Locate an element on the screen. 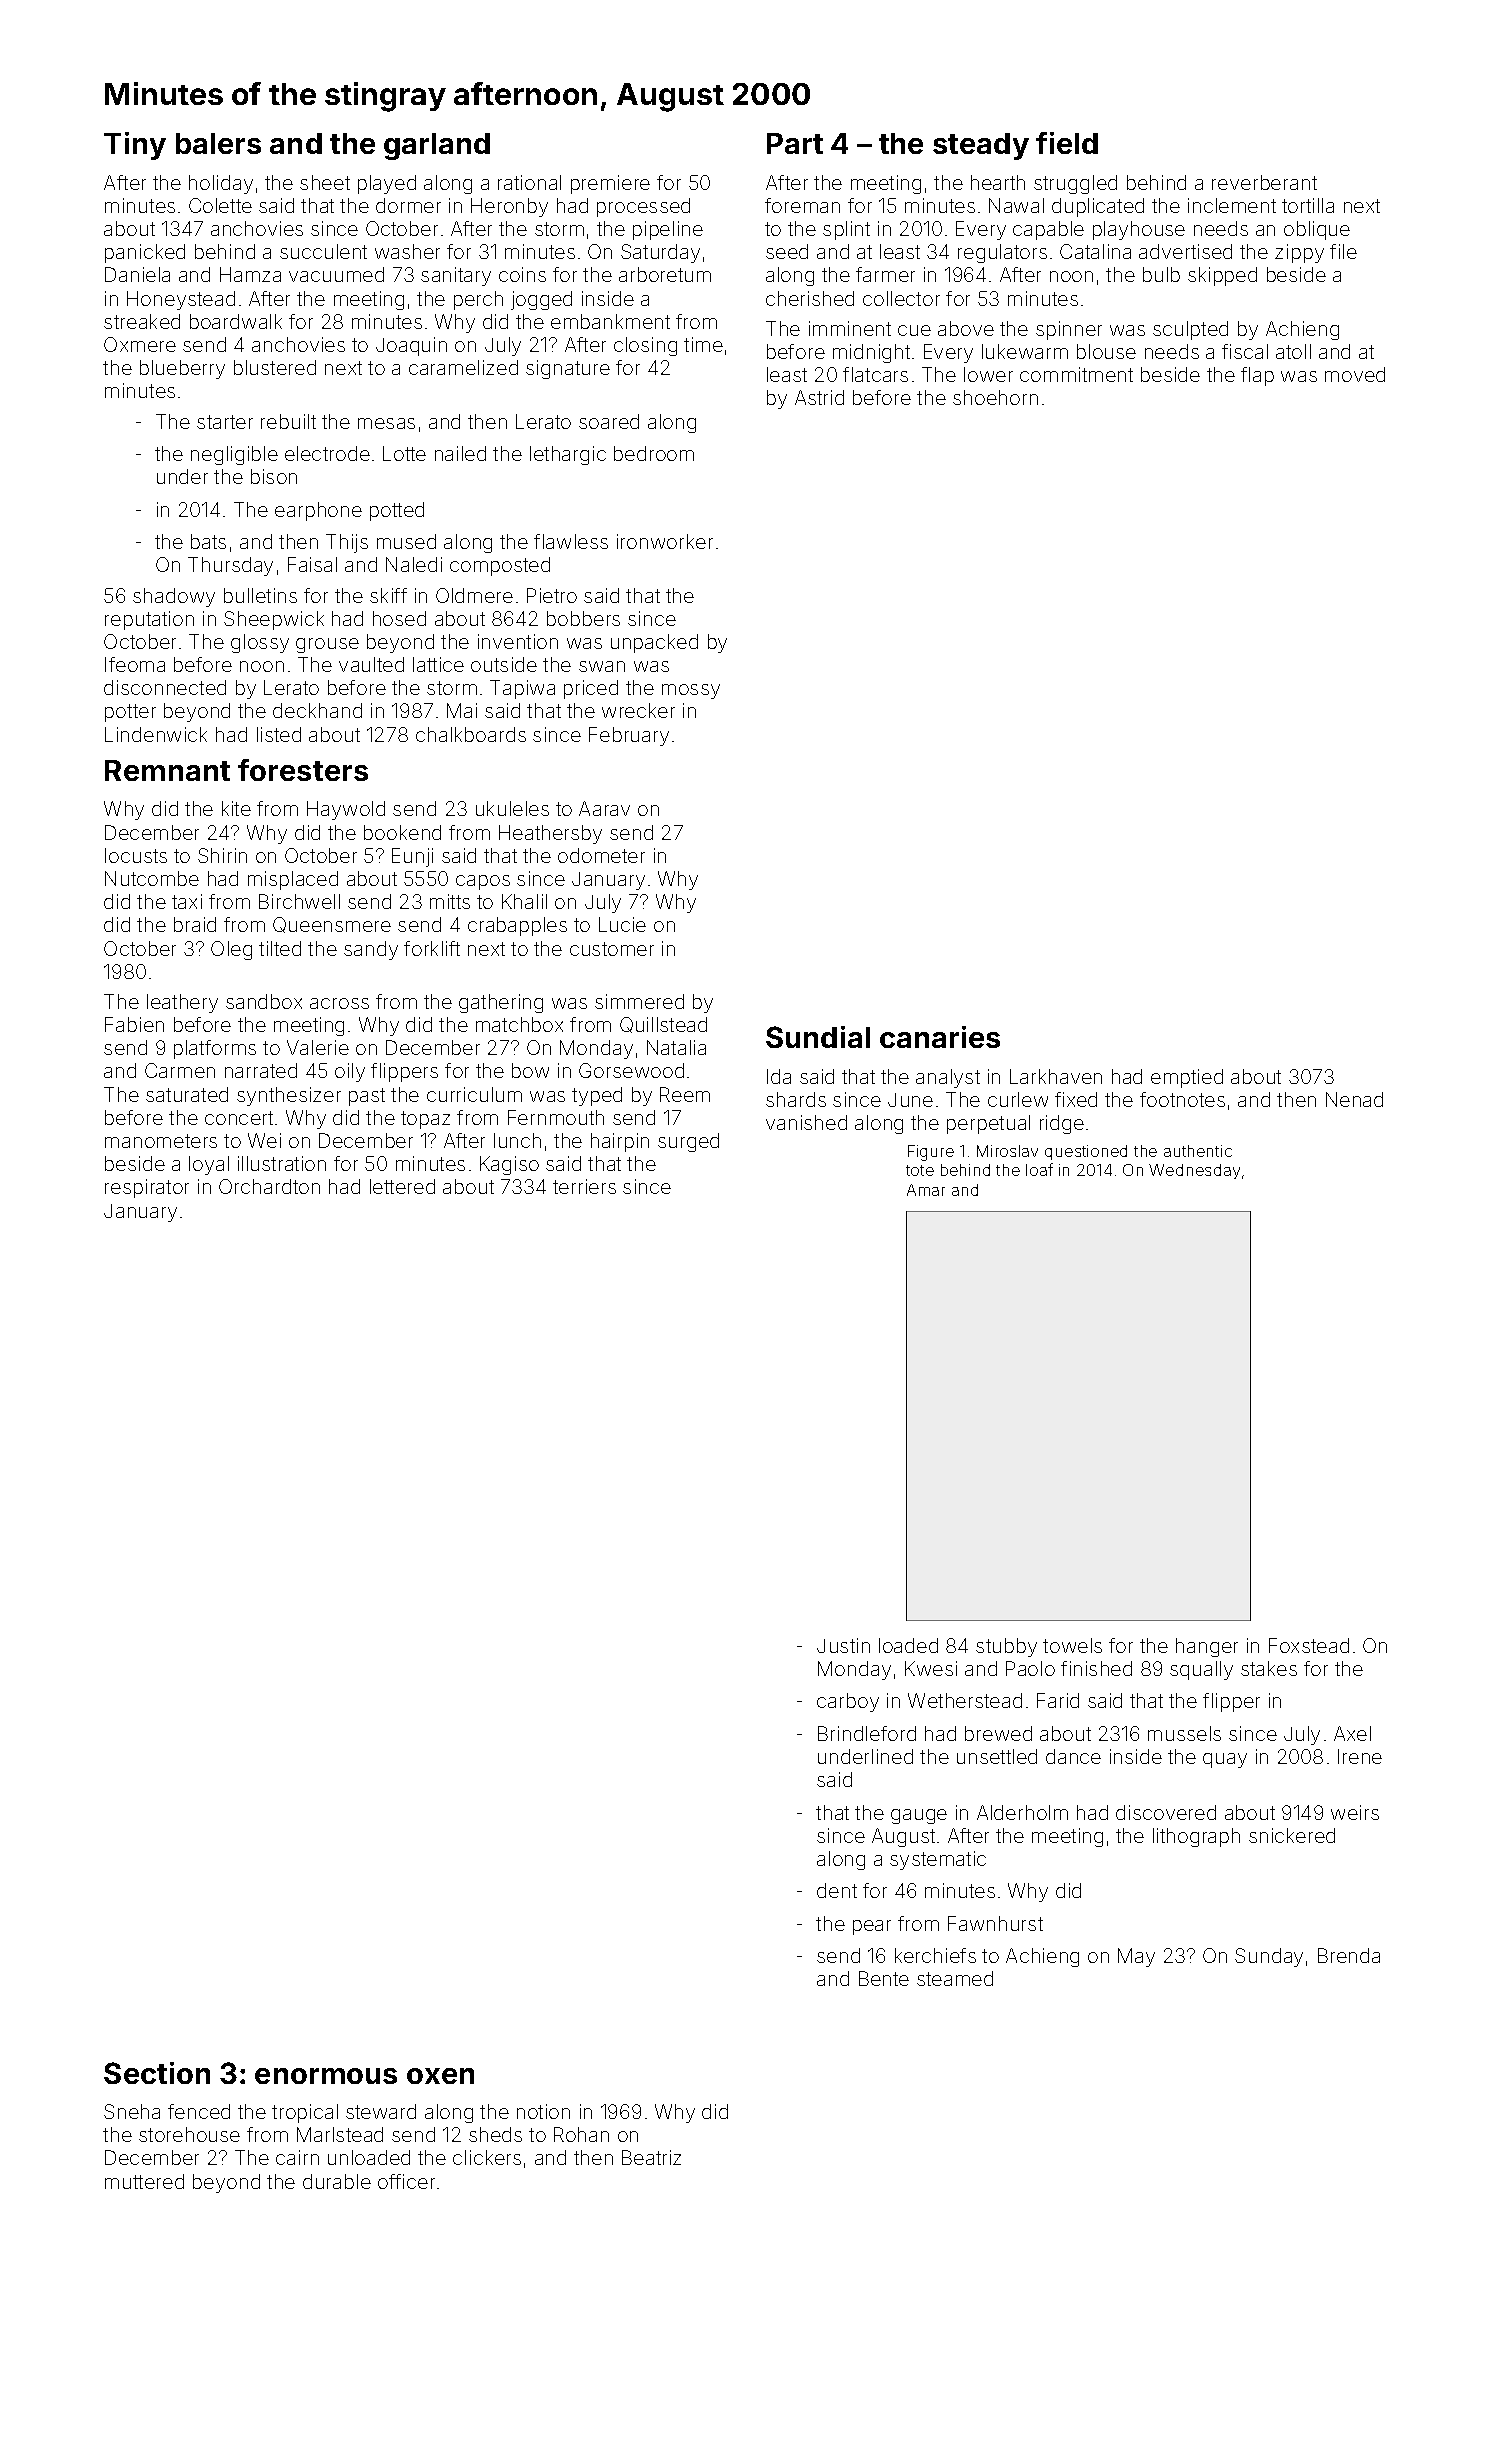 The image size is (1496, 2464). Nenad is located at coordinates (1354, 1099).
